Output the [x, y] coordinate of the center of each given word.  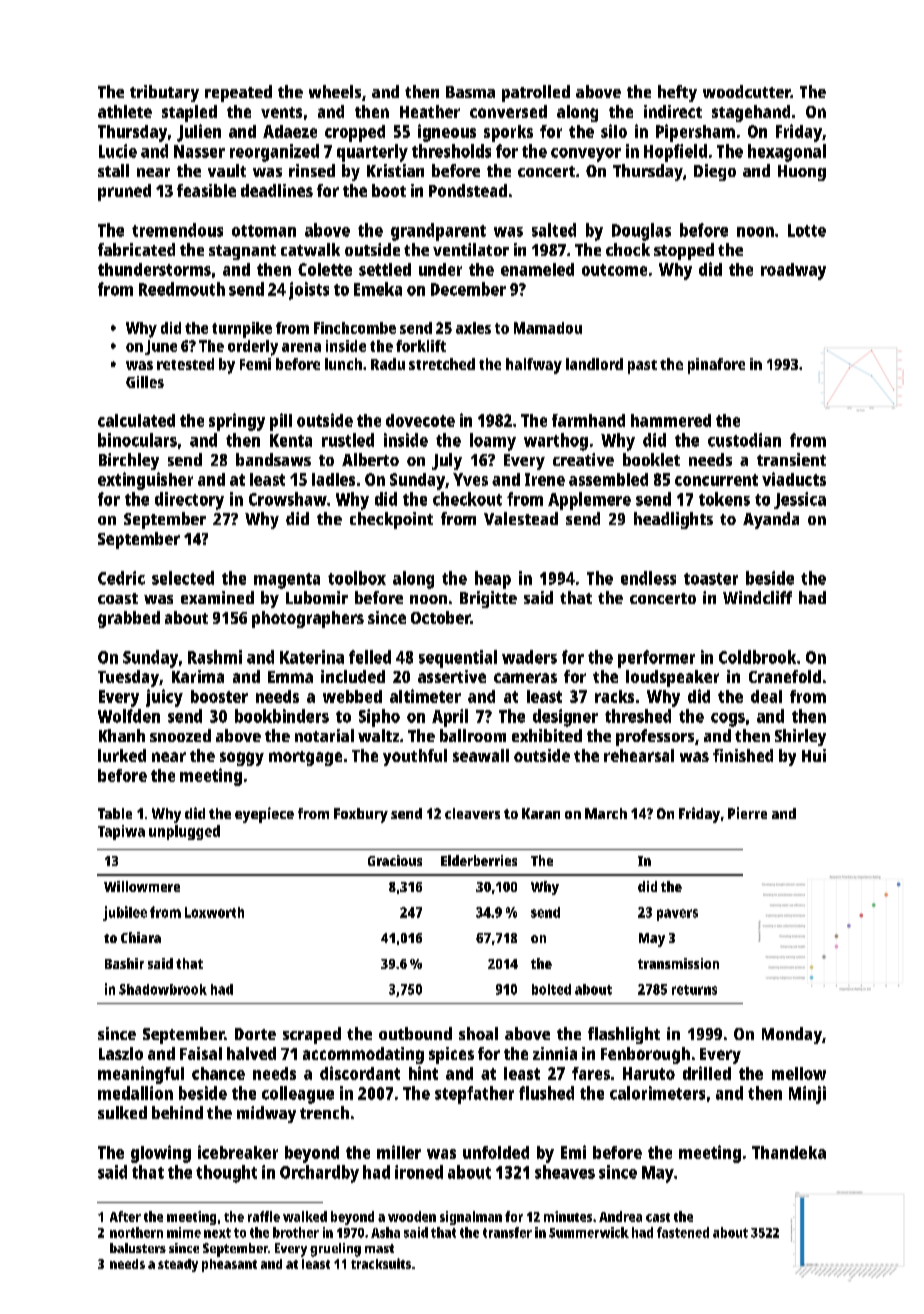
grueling [335, 1250]
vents [281, 112]
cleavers [472, 813]
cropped [355, 133]
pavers [677, 915]
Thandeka [789, 1152]
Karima [198, 676]
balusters [138, 1248]
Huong [802, 173]
